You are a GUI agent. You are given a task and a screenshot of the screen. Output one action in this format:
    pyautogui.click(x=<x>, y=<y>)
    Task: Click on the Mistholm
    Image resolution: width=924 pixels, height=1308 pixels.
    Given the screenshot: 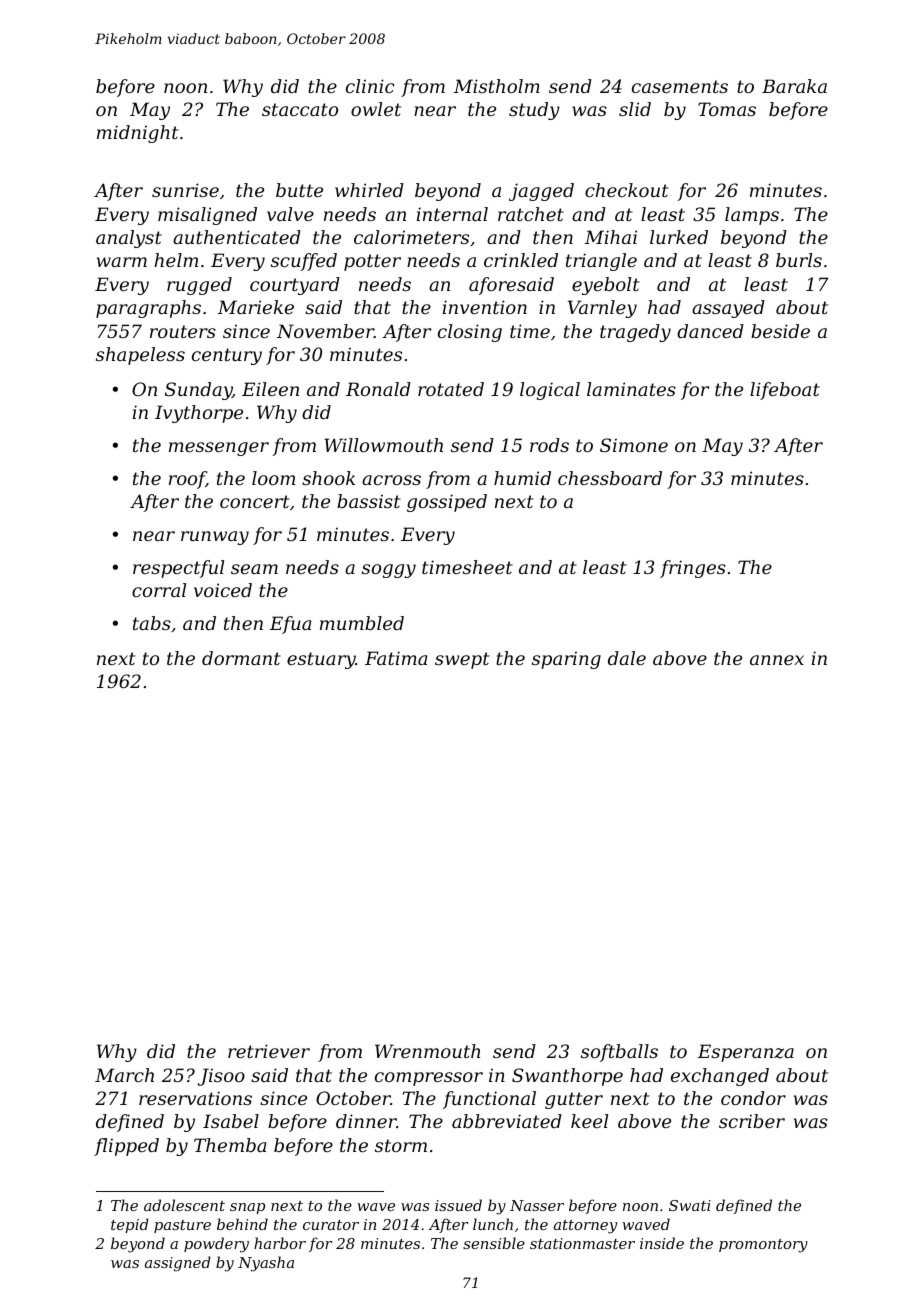 What is the action you would take?
    pyautogui.click(x=497, y=86)
